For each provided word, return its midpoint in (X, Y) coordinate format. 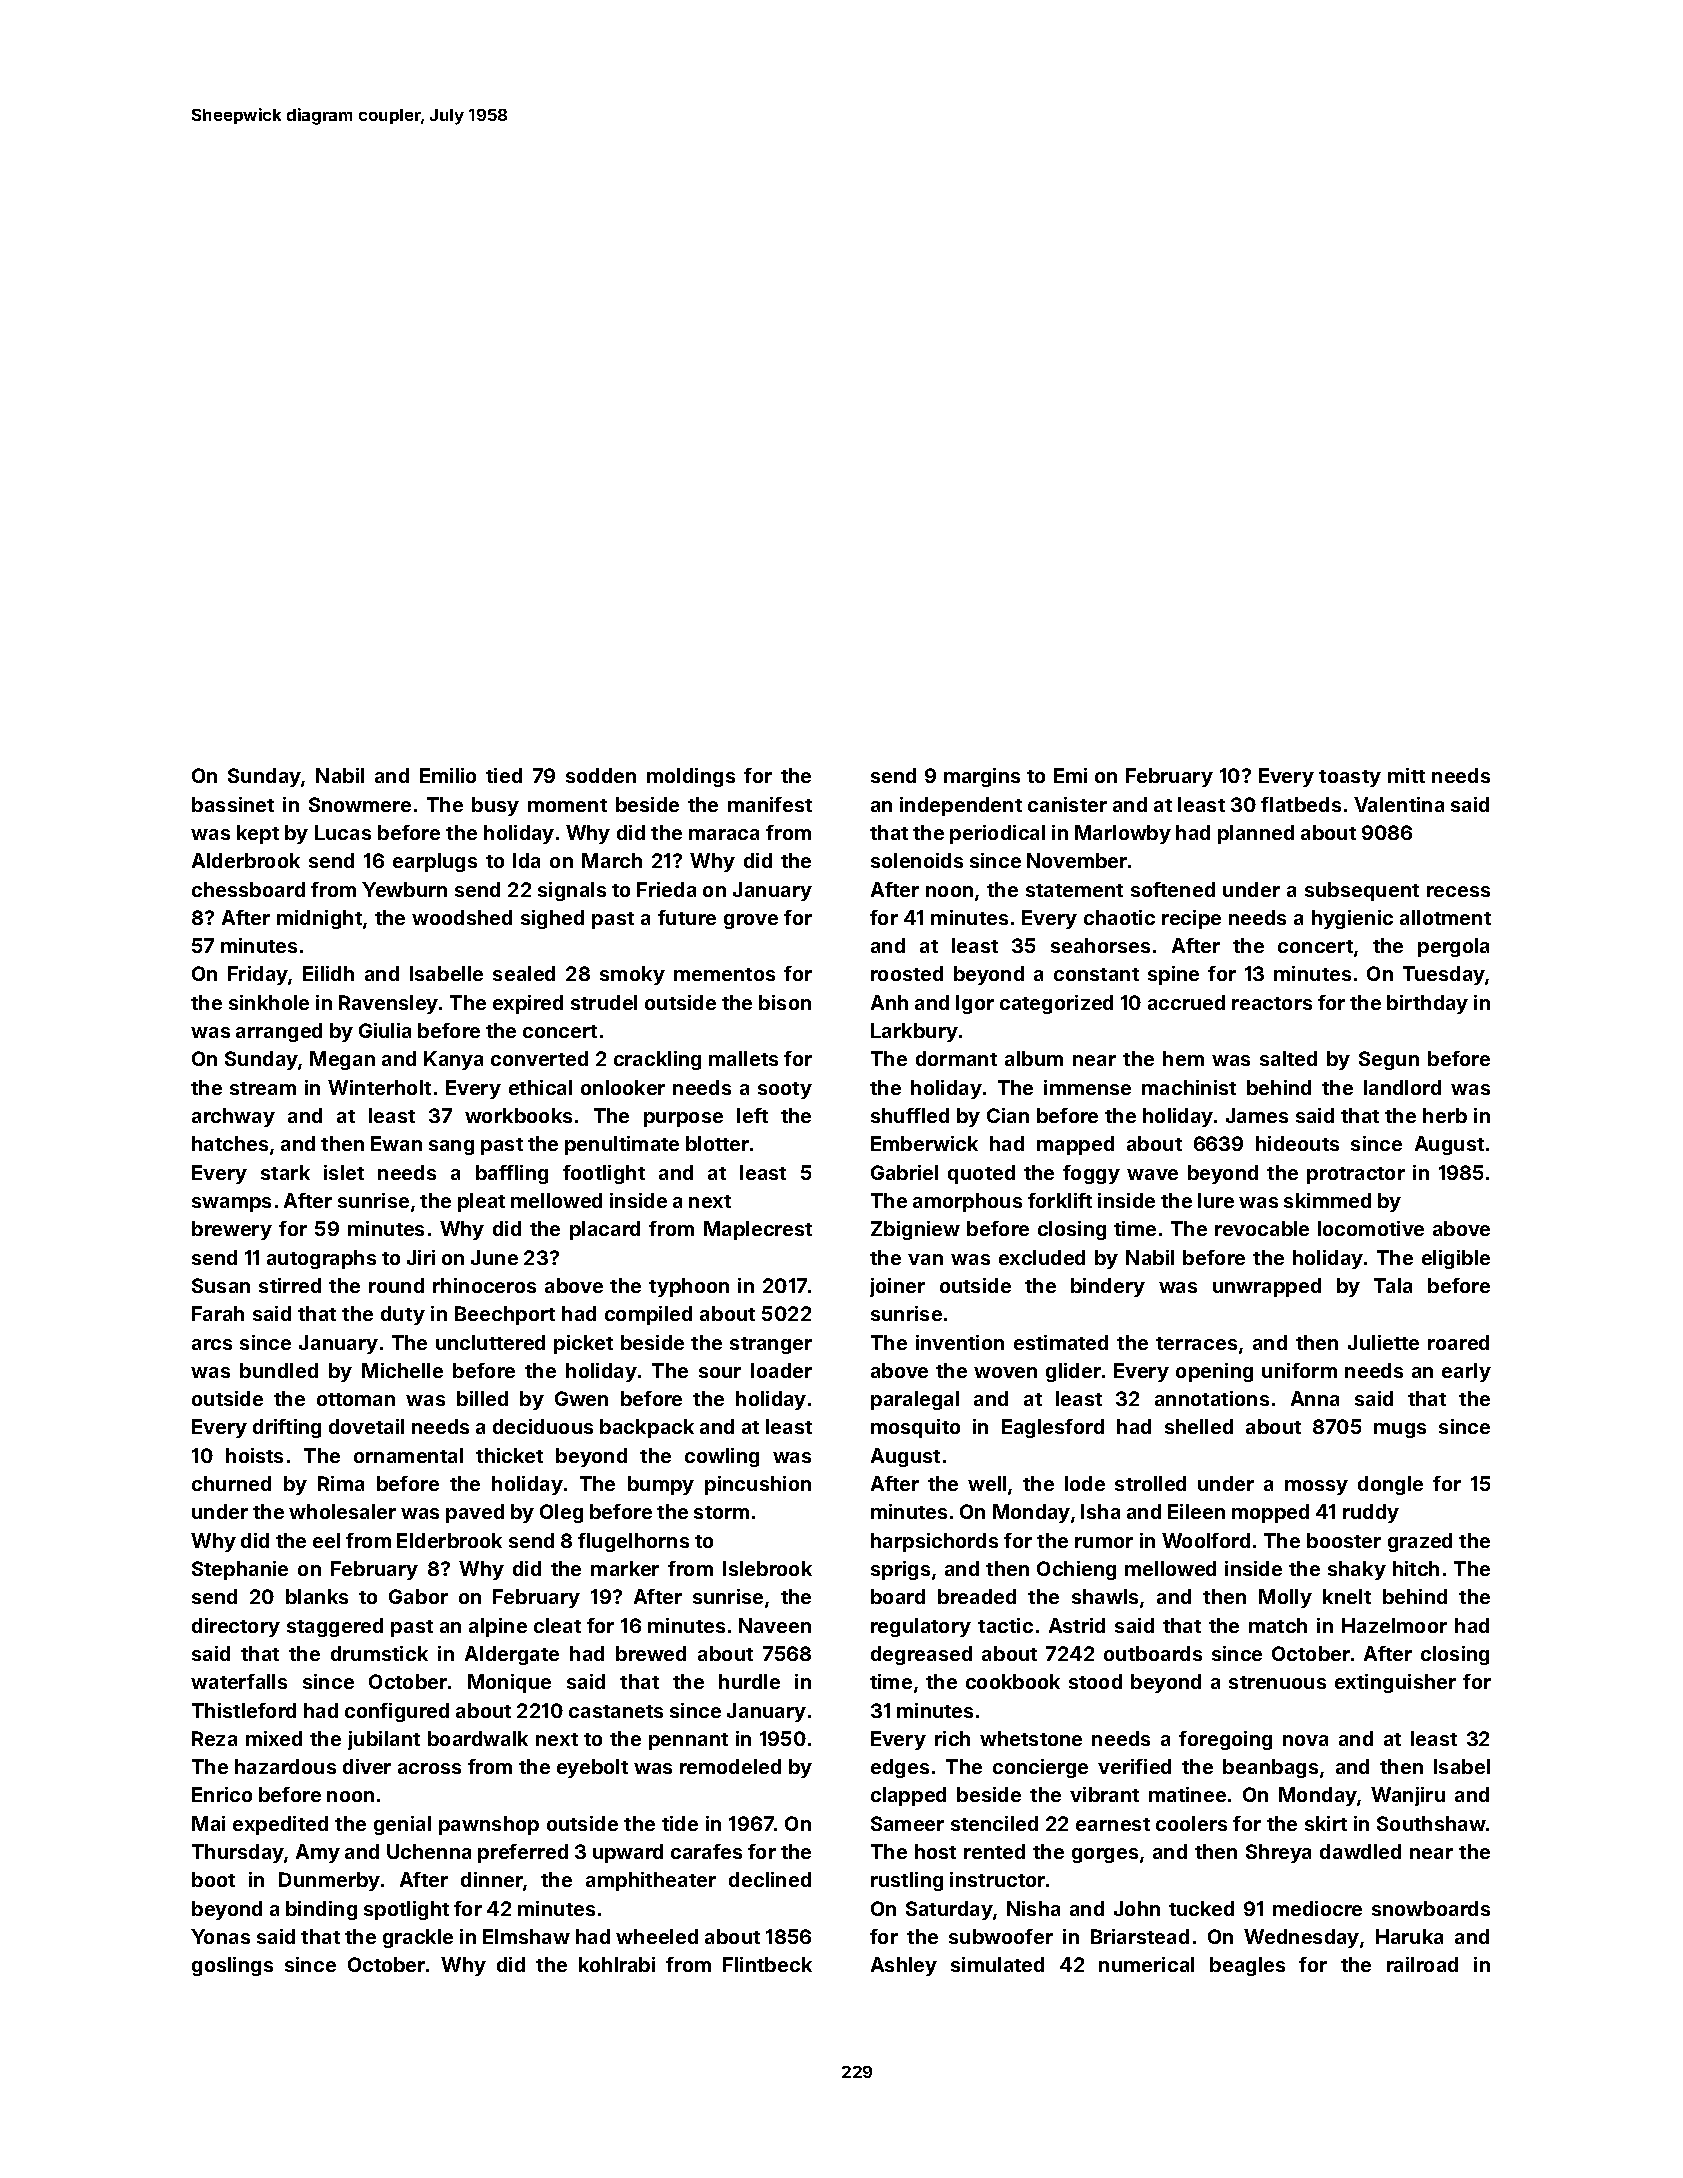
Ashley (904, 1966)
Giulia (385, 1030)
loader (781, 1370)
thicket (509, 1455)
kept (258, 834)
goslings (232, 1966)
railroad (1422, 1964)
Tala (1393, 1285)
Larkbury (914, 1032)
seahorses (1100, 945)
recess (1458, 891)
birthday (1427, 1004)
